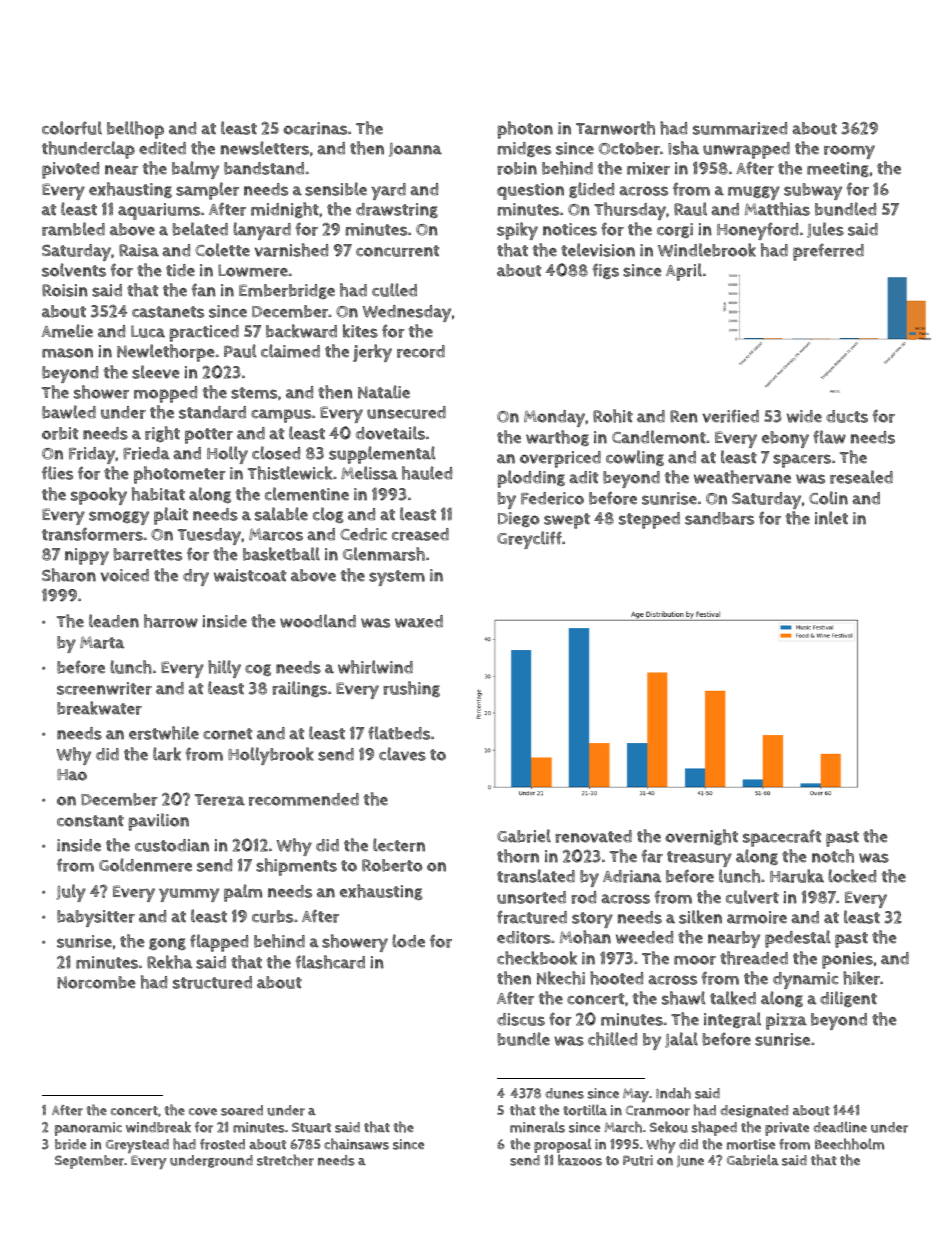  What do you see at coordinates (265, 148) in the screenshot?
I see `newsletters` at bounding box center [265, 148].
